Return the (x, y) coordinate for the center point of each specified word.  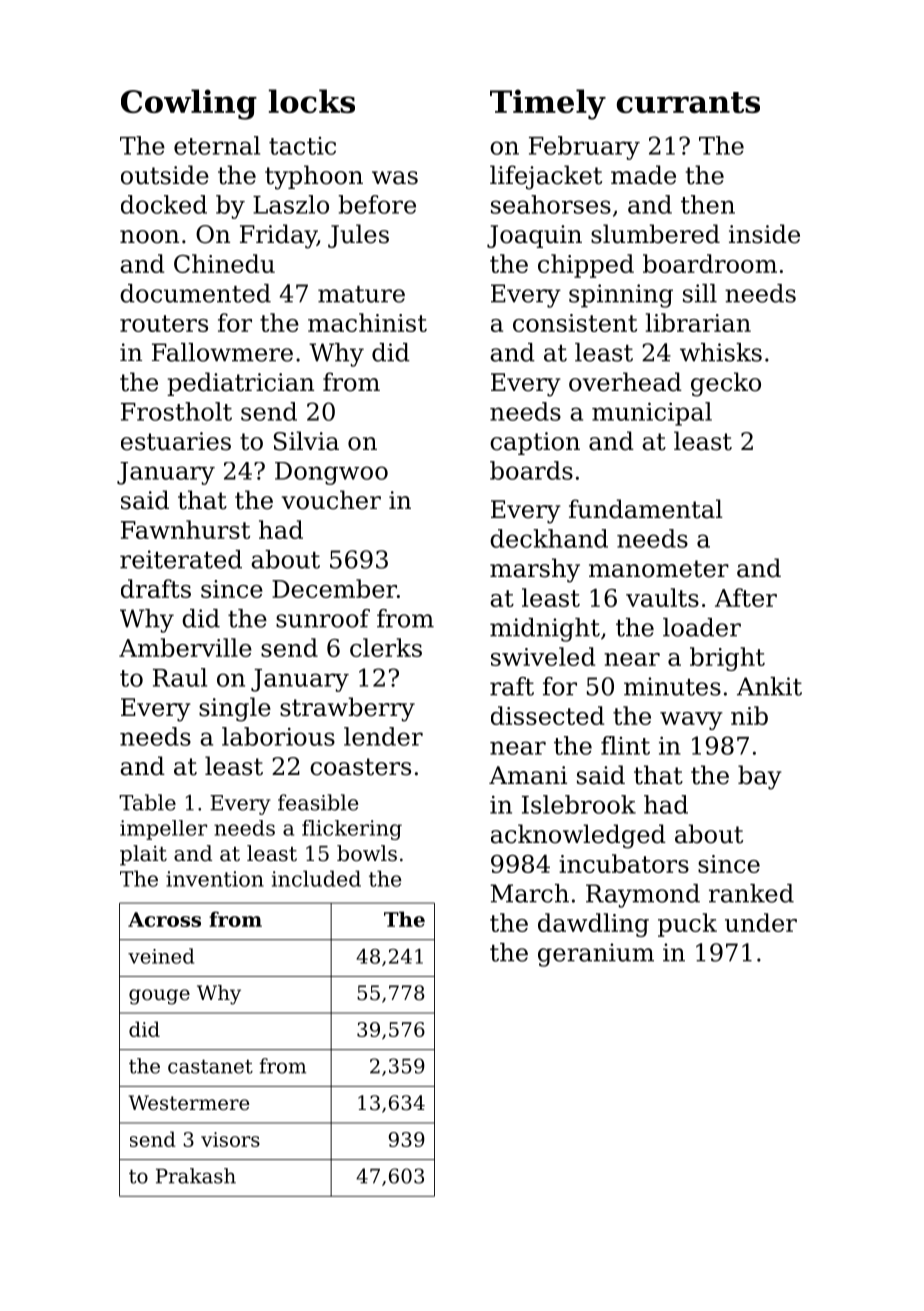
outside (165, 175)
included (316, 878)
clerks (386, 647)
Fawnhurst (185, 529)
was (395, 178)
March (529, 893)
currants (688, 102)
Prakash (196, 1176)
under (761, 922)
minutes (672, 686)
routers (164, 323)
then (708, 204)
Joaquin (534, 236)
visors (230, 1139)
